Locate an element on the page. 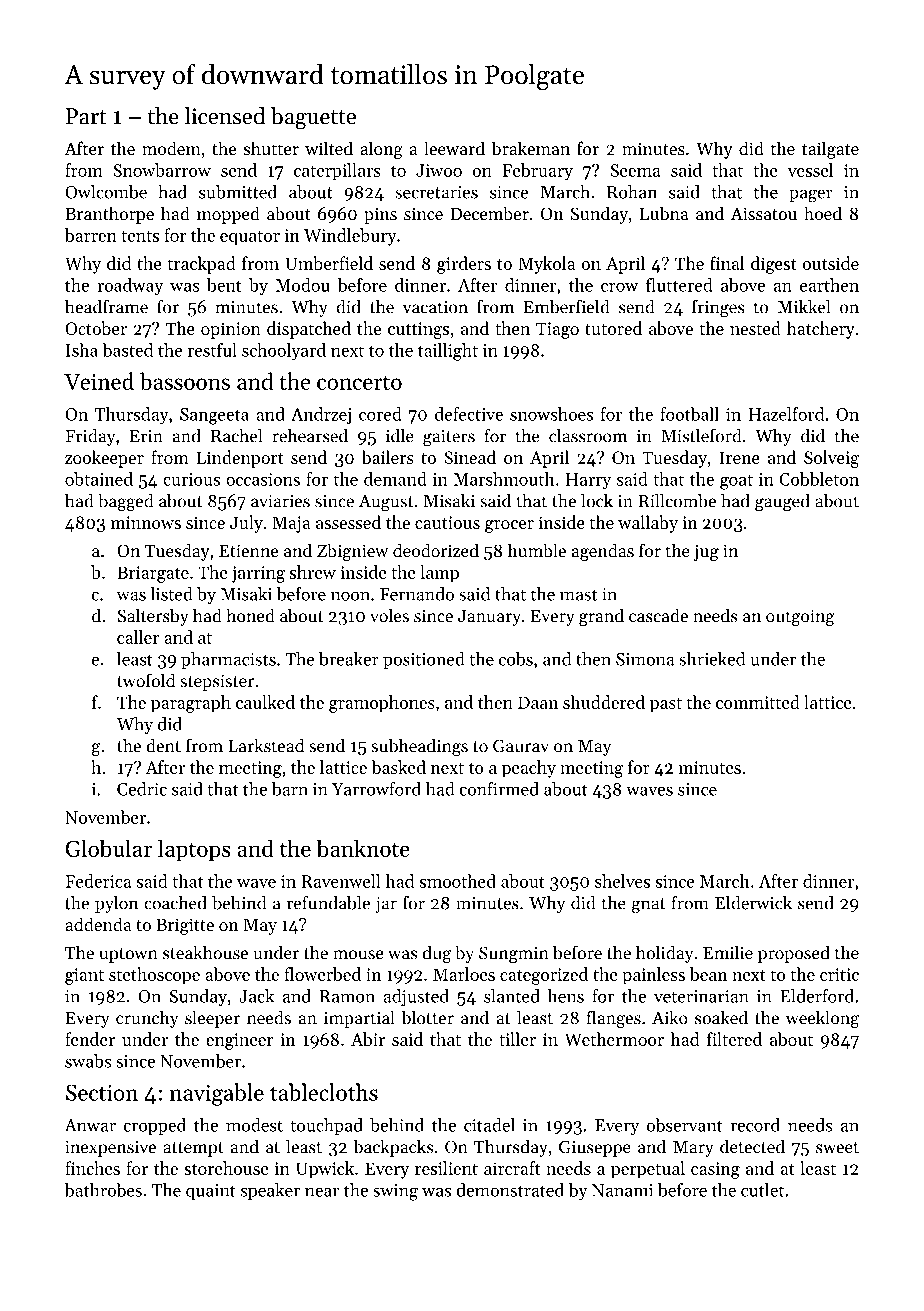 The width and height of the page is (924, 1311). demonstrated is located at coordinates (510, 1190).
